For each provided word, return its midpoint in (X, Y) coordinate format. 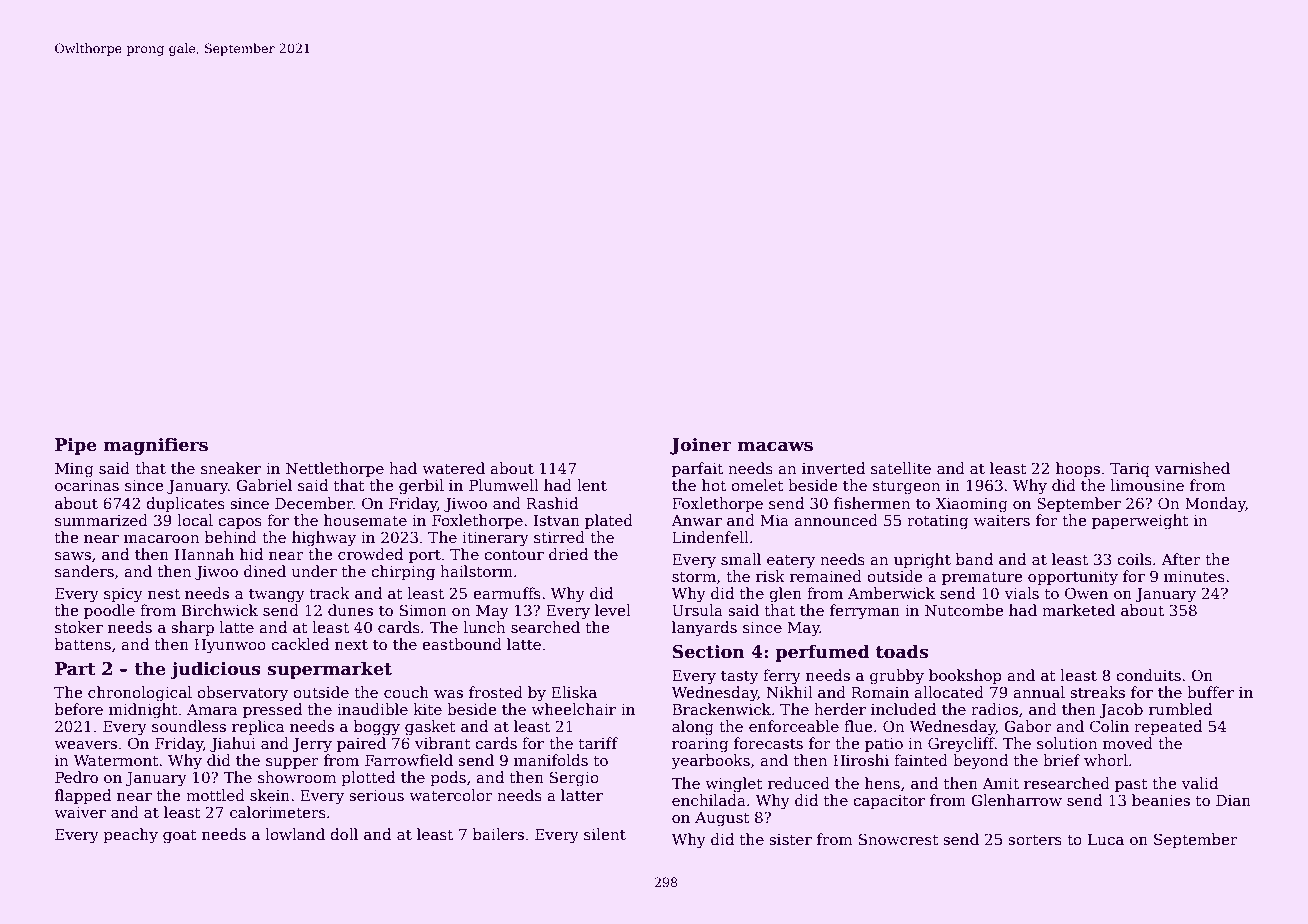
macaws (775, 446)
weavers (85, 745)
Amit (1000, 783)
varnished (1192, 468)
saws (73, 556)
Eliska (574, 692)
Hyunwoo (230, 646)
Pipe (76, 446)
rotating (937, 522)
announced (836, 520)
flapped (83, 796)
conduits (1148, 675)
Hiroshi (861, 760)
